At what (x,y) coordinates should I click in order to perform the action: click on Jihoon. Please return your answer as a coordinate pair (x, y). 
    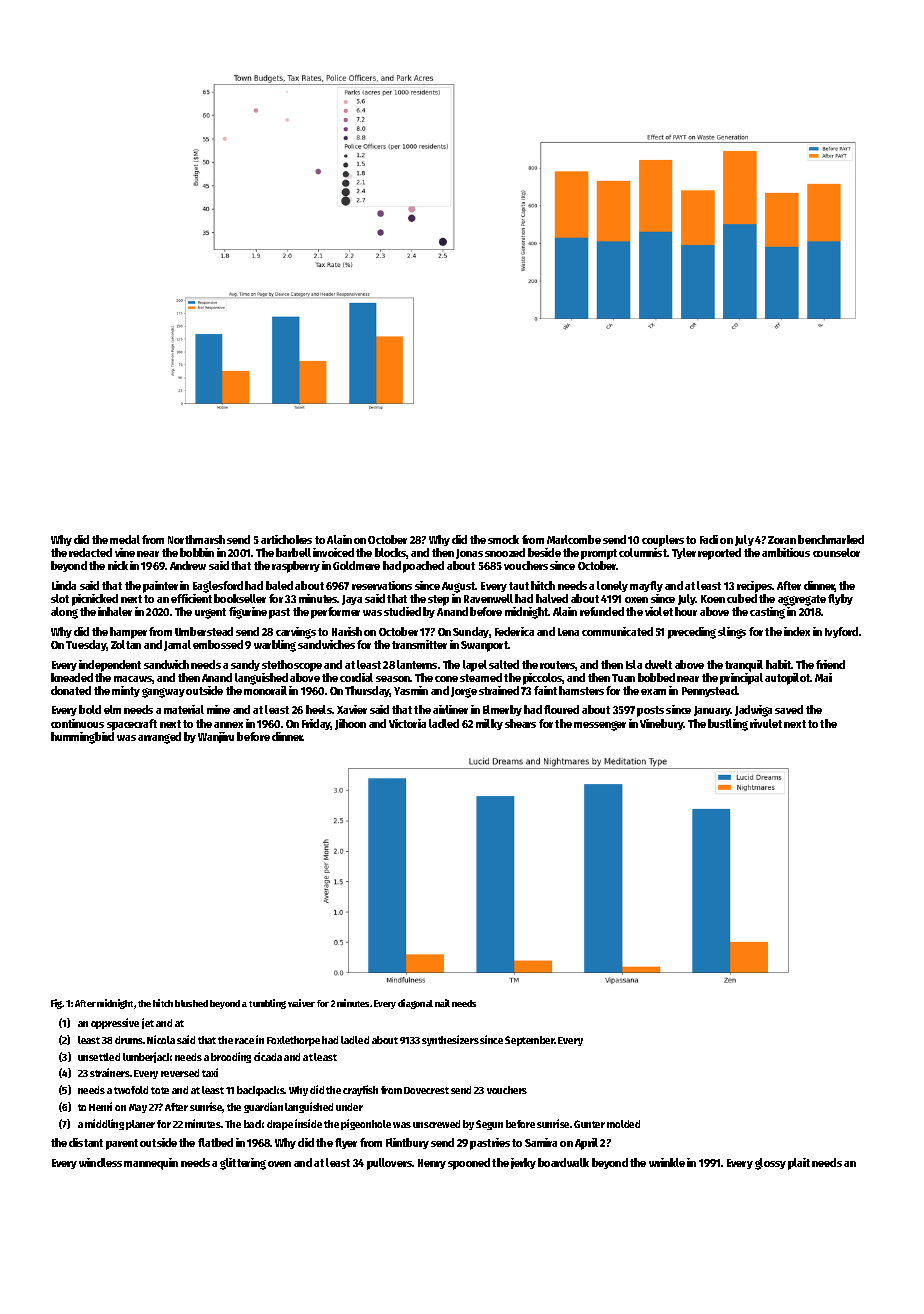
    Looking at the image, I should click on (350, 724).
